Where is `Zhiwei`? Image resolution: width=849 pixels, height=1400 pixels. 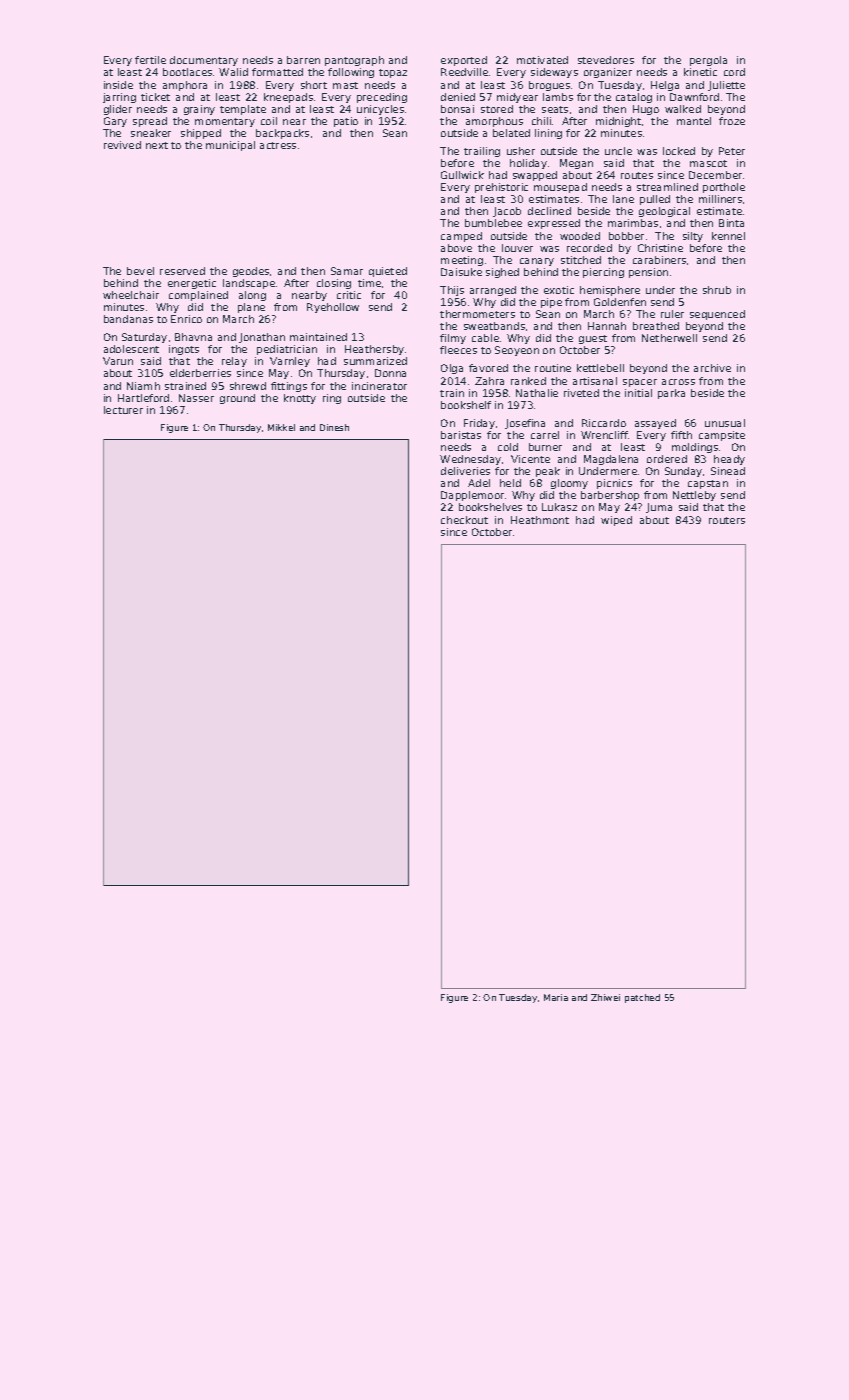 Zhiwei is located at coordinates (605, 997).
